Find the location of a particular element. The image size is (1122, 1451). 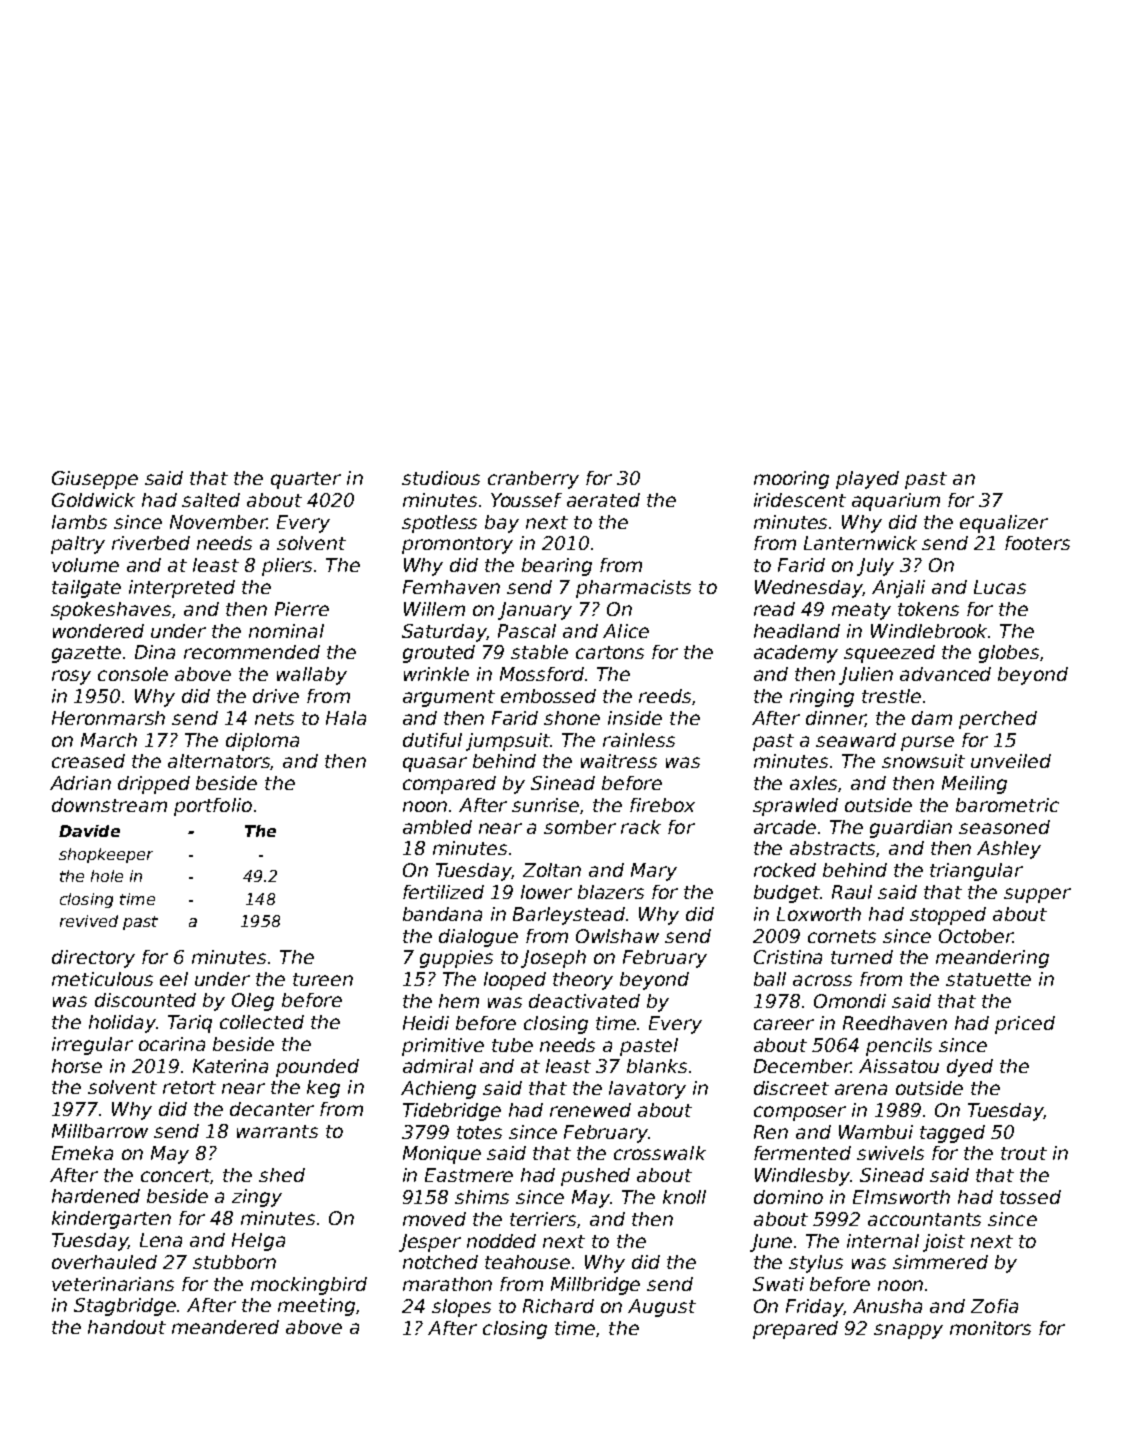

looped is located at coordinates (515, 981).
